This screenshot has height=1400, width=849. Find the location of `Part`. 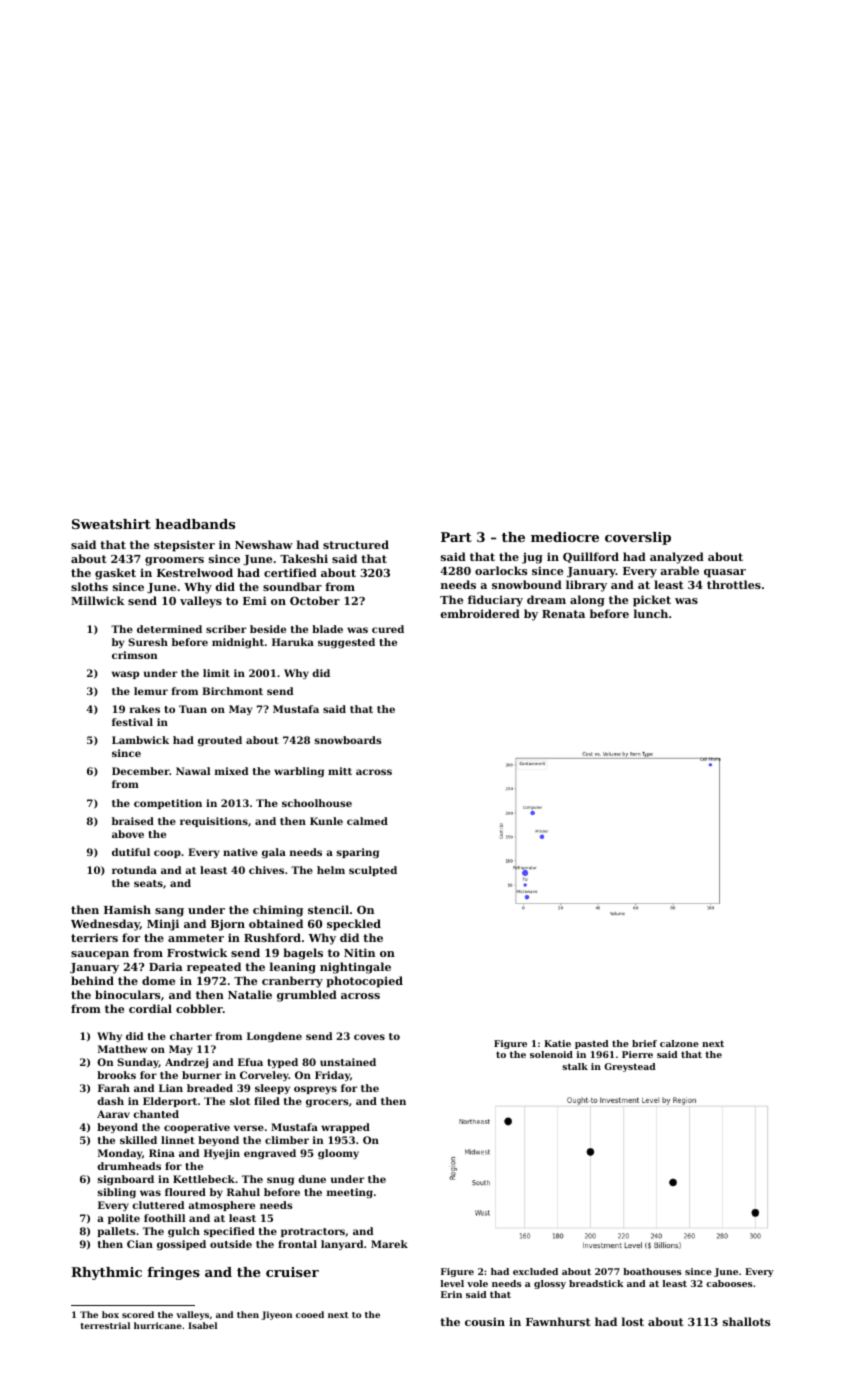

Part is located at coordinates (456, 537).
